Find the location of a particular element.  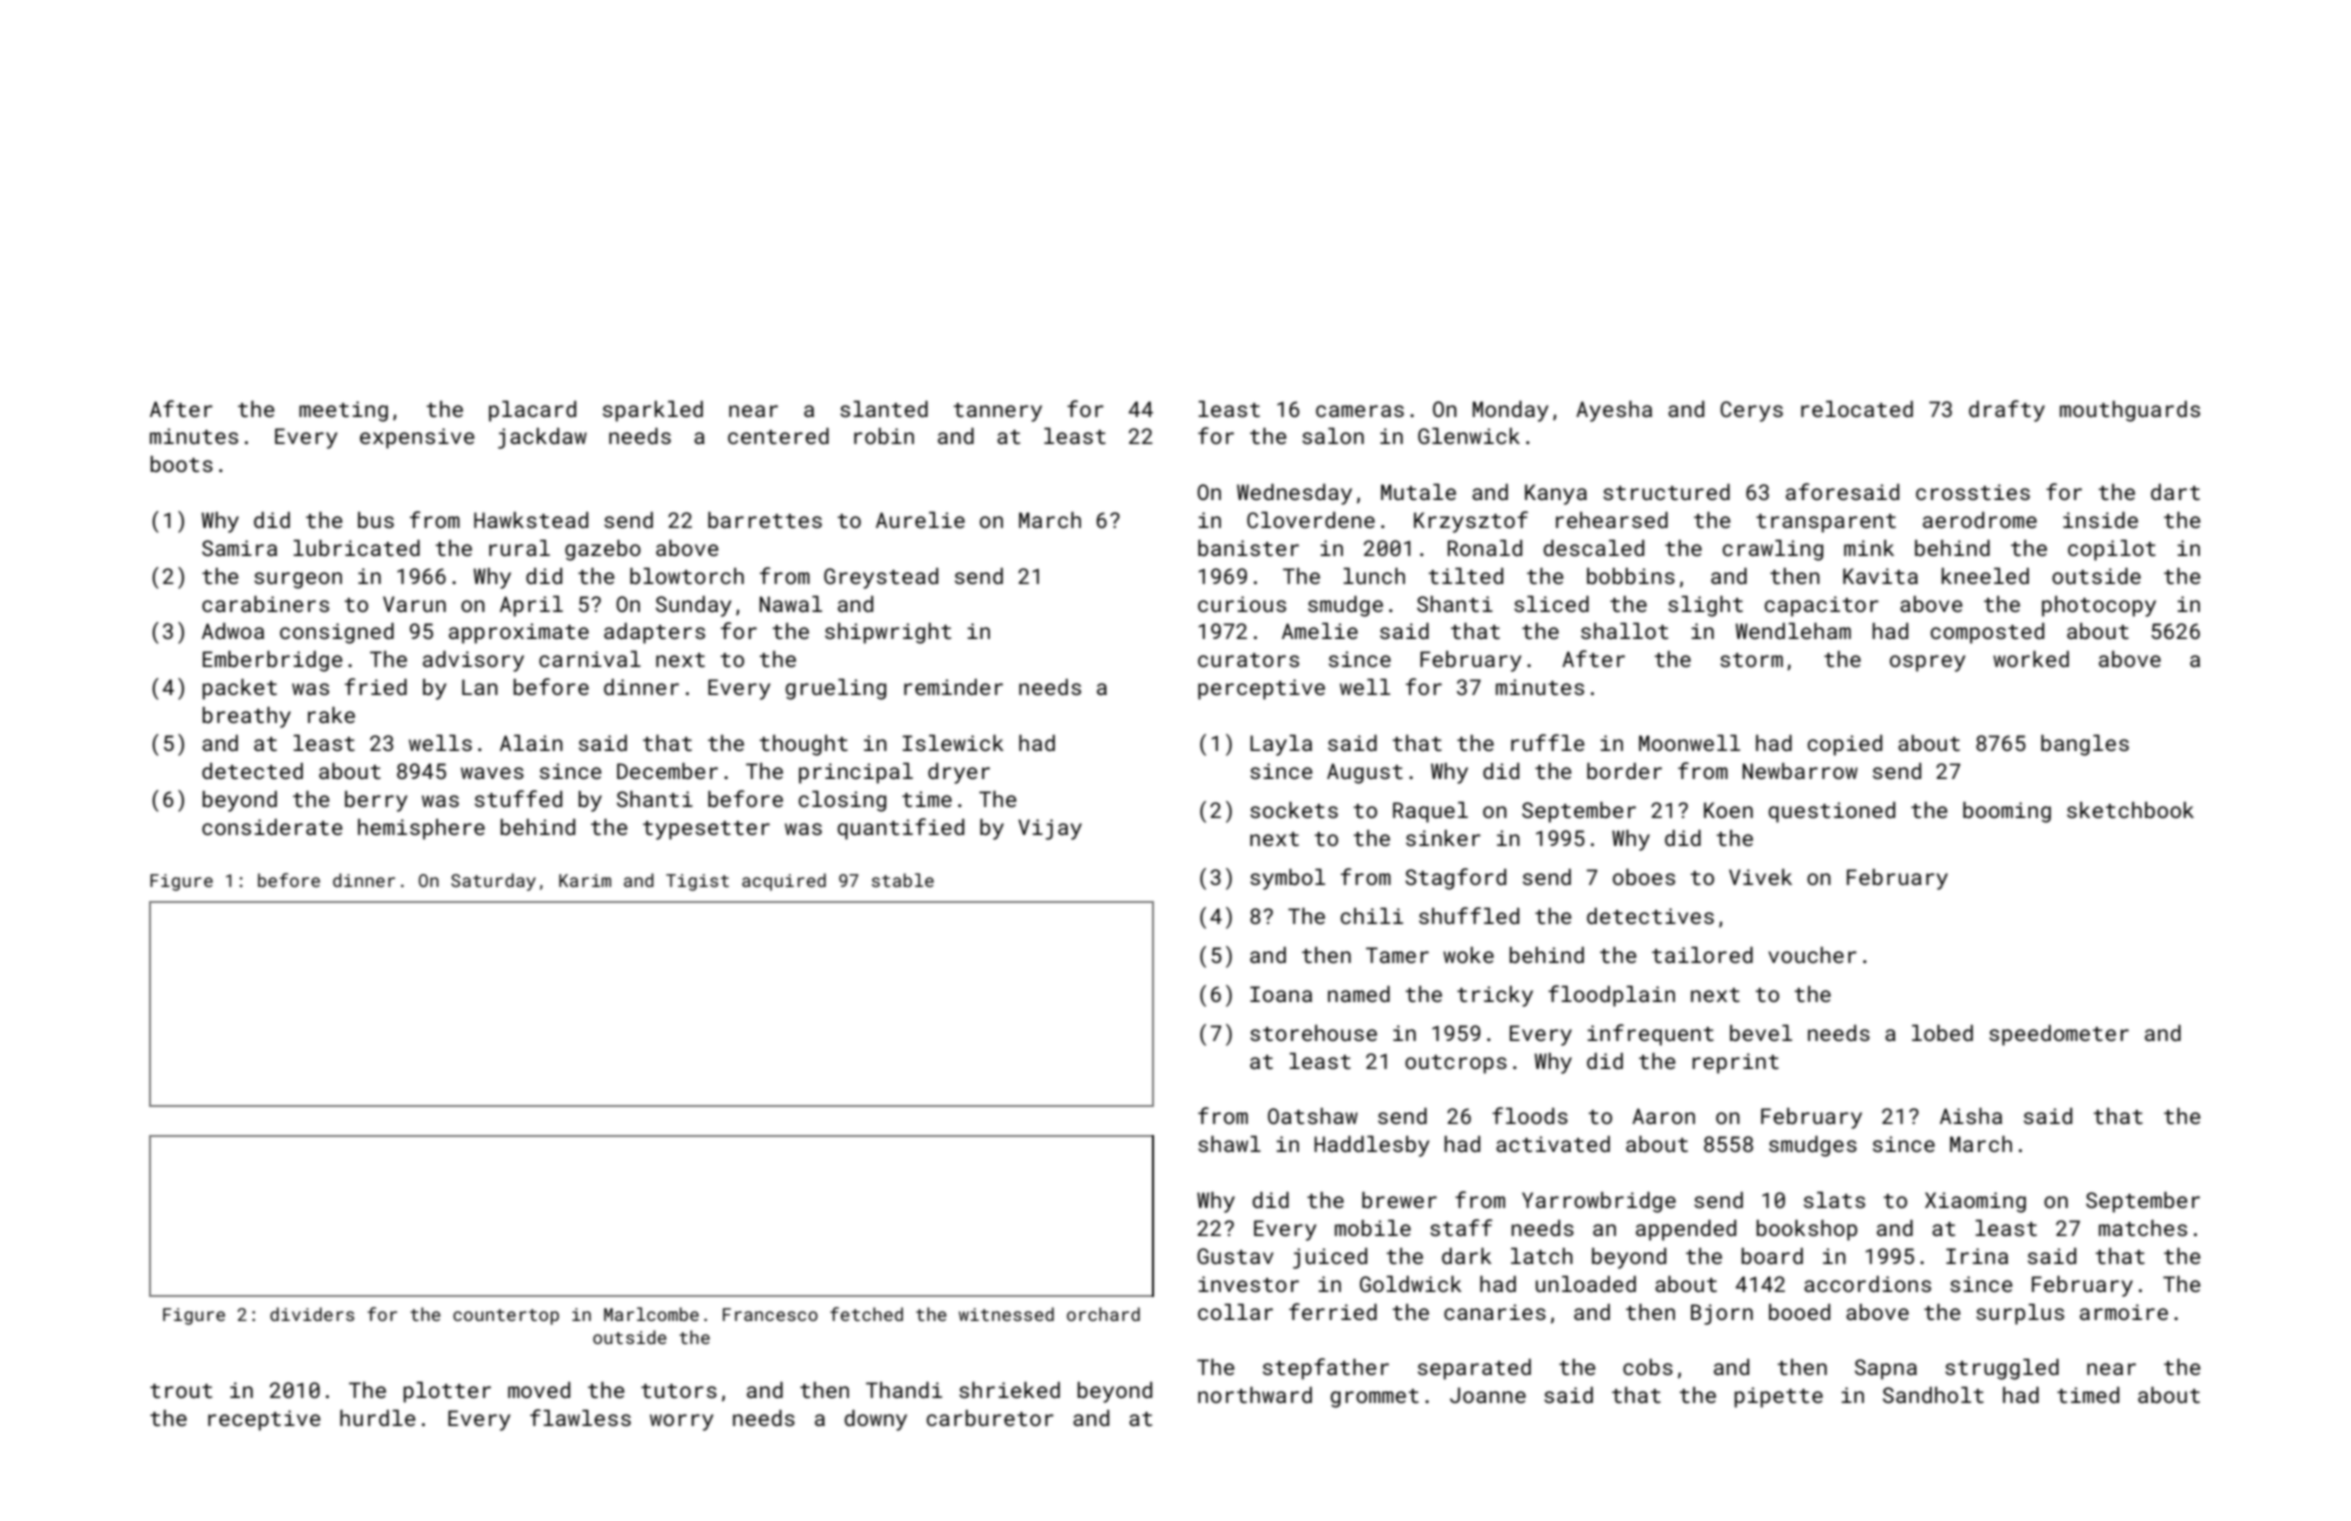

expensive is located at coordinates (417, 438).
